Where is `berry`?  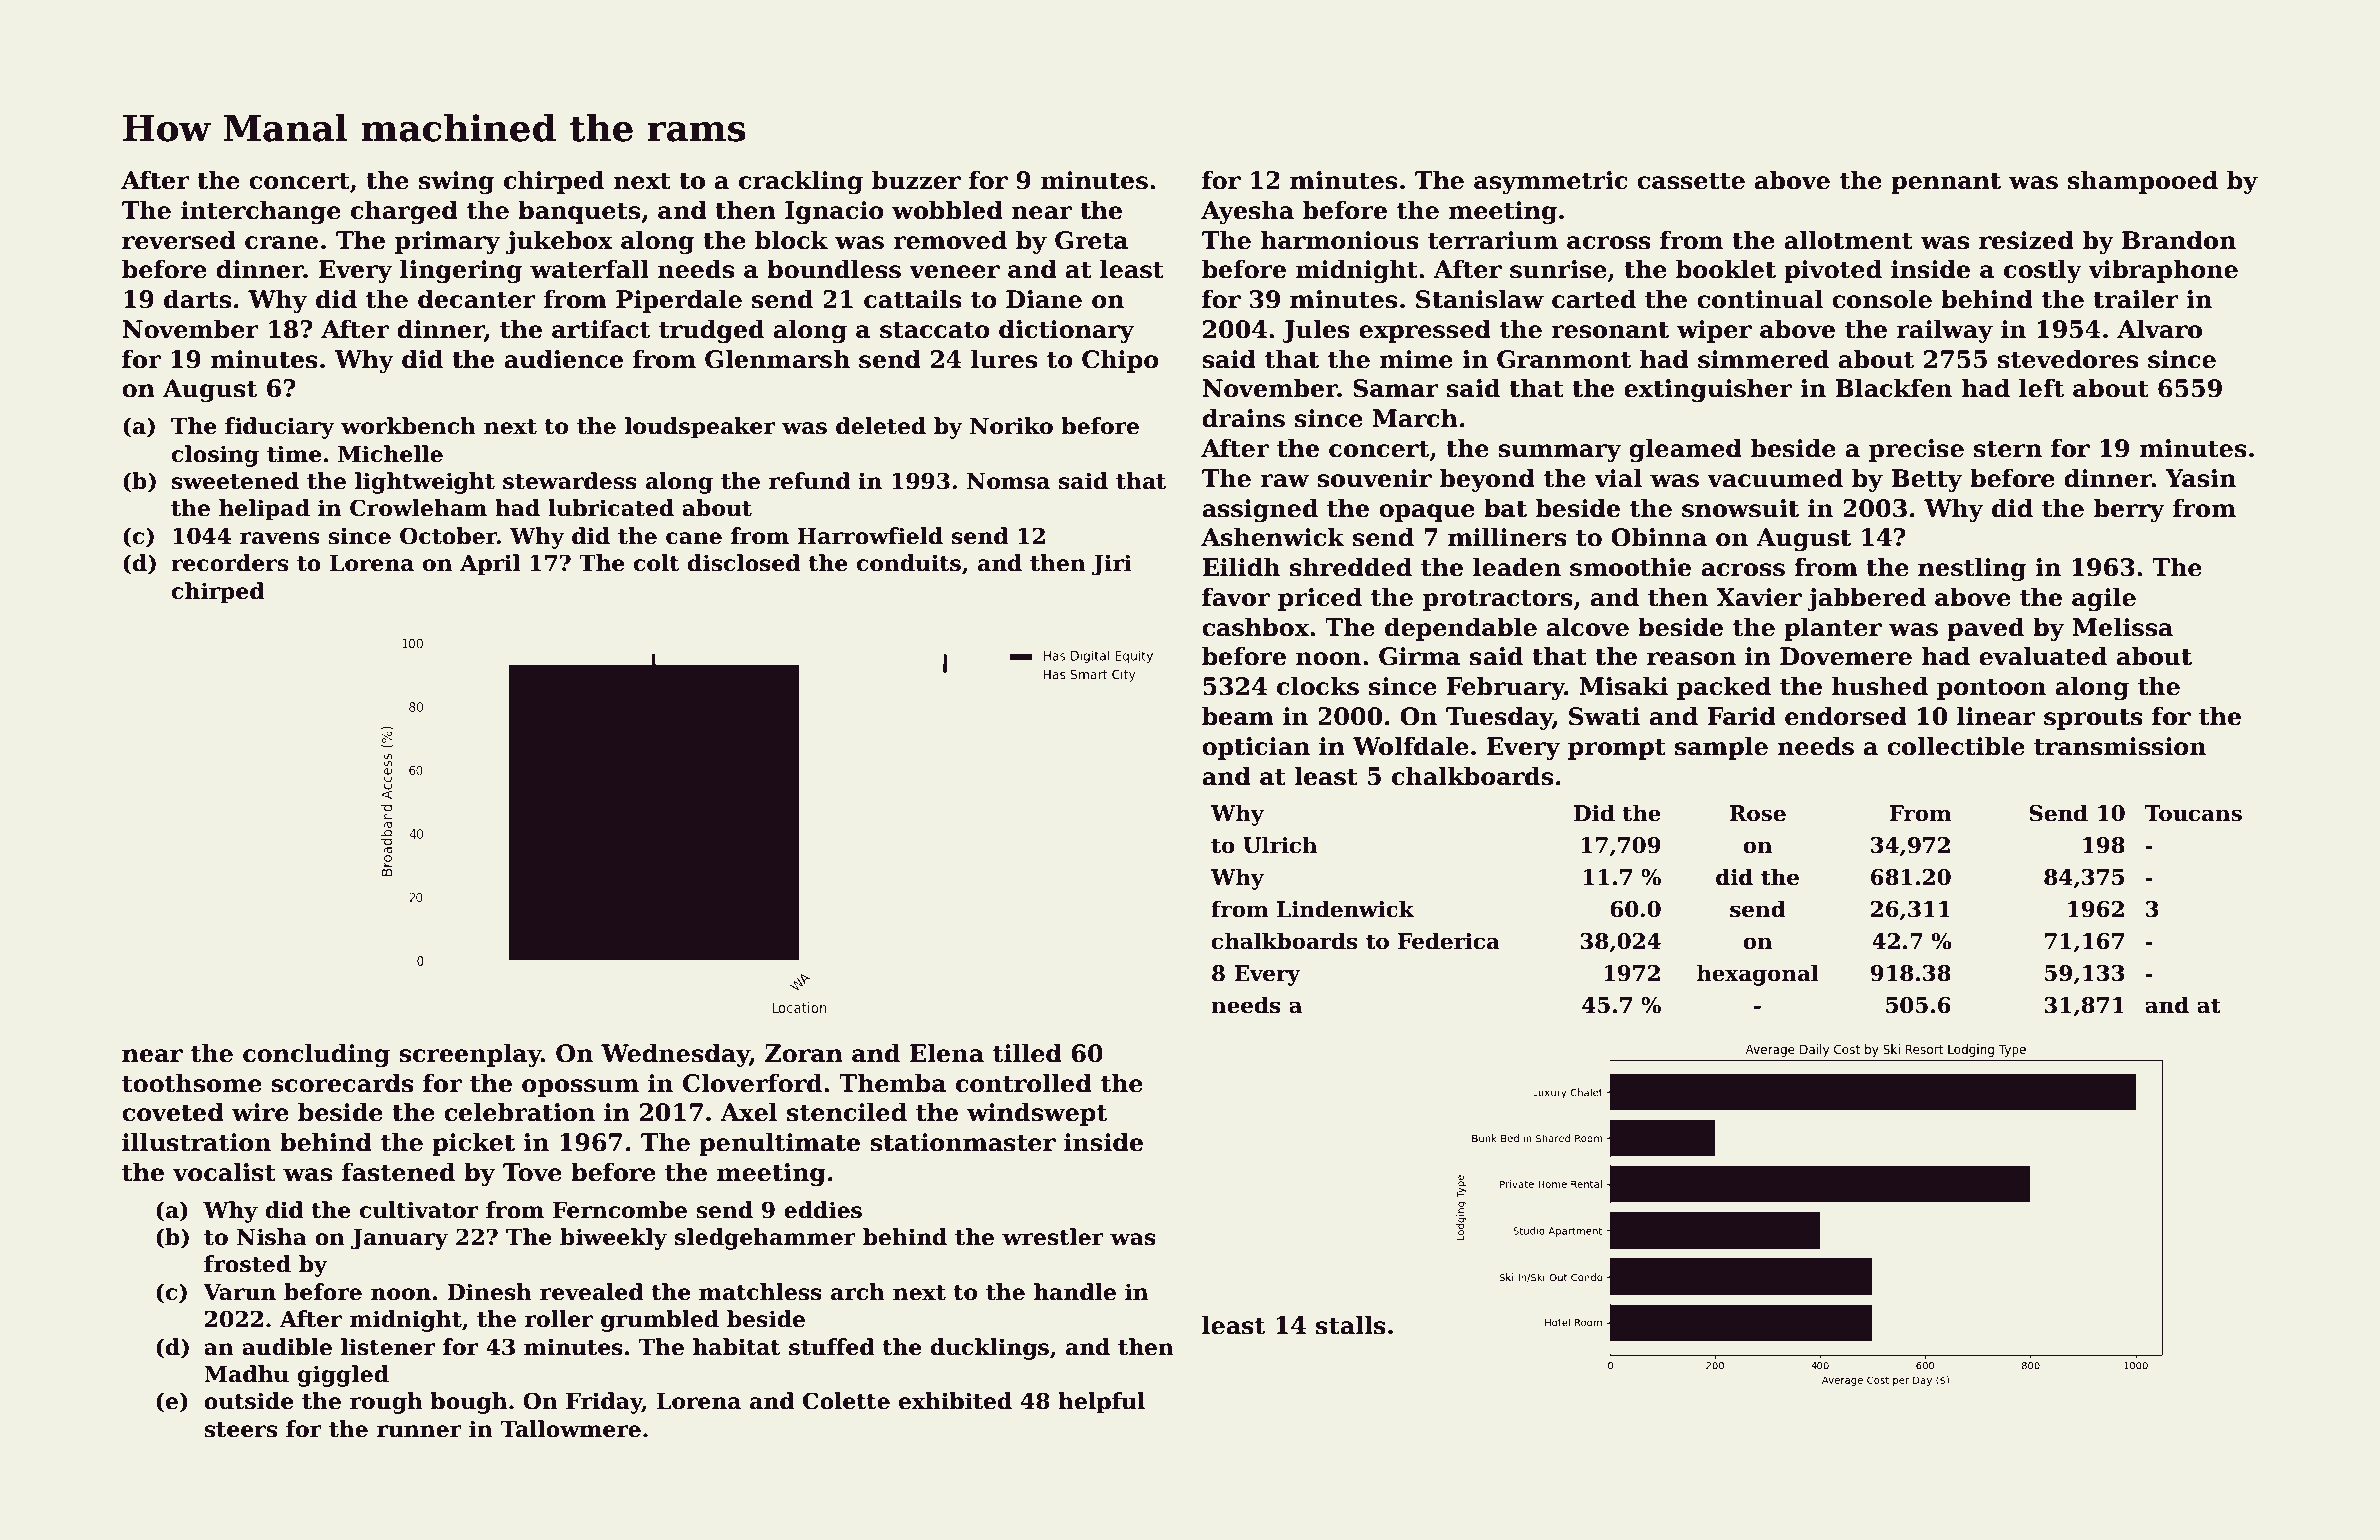
berry is located at coordinates (2129, 510).
